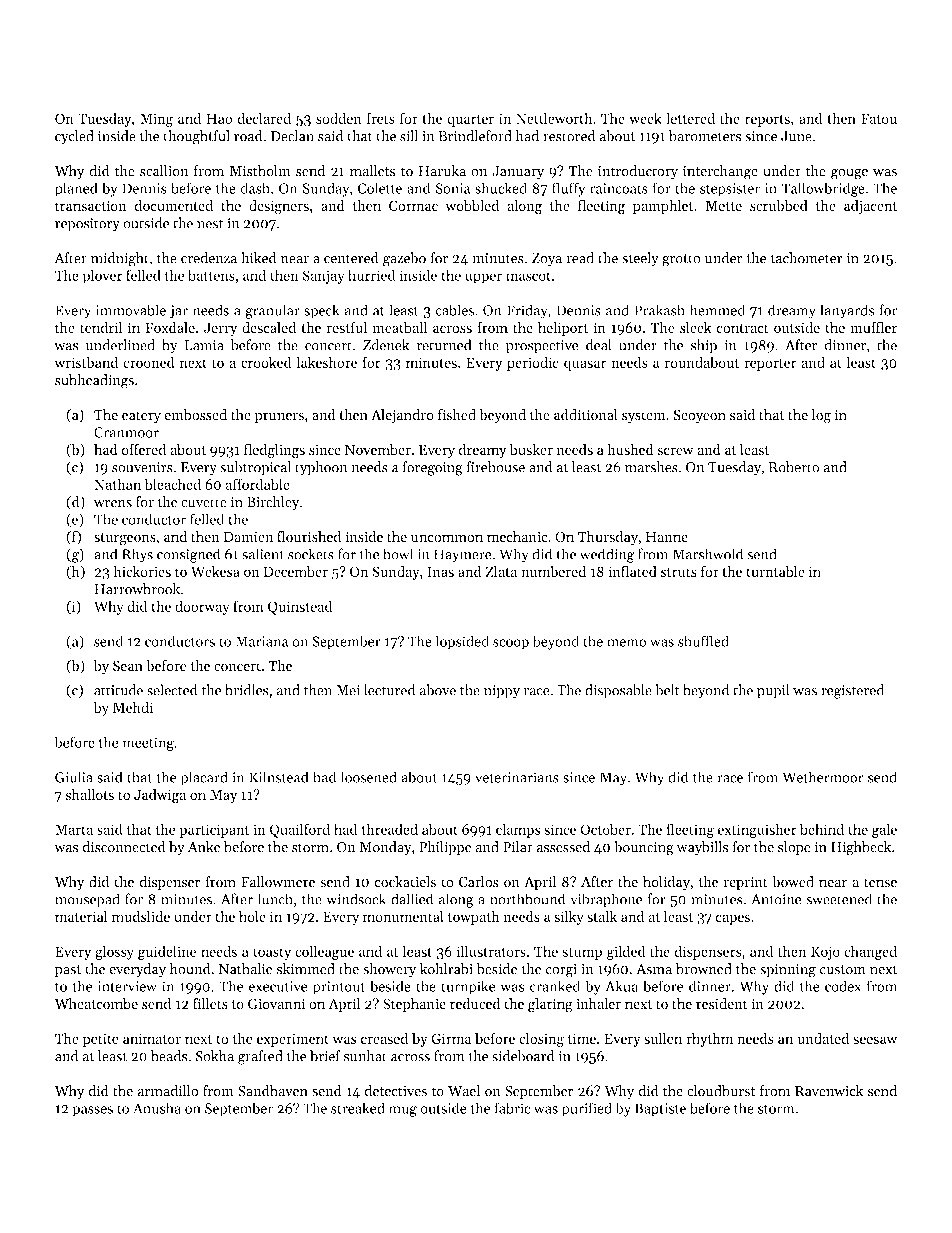 The image size is (952, 1233). What do you see at coordinates (74, 777) in the screenshot?
I see `Giulia` at bounding box center [74, 777].
